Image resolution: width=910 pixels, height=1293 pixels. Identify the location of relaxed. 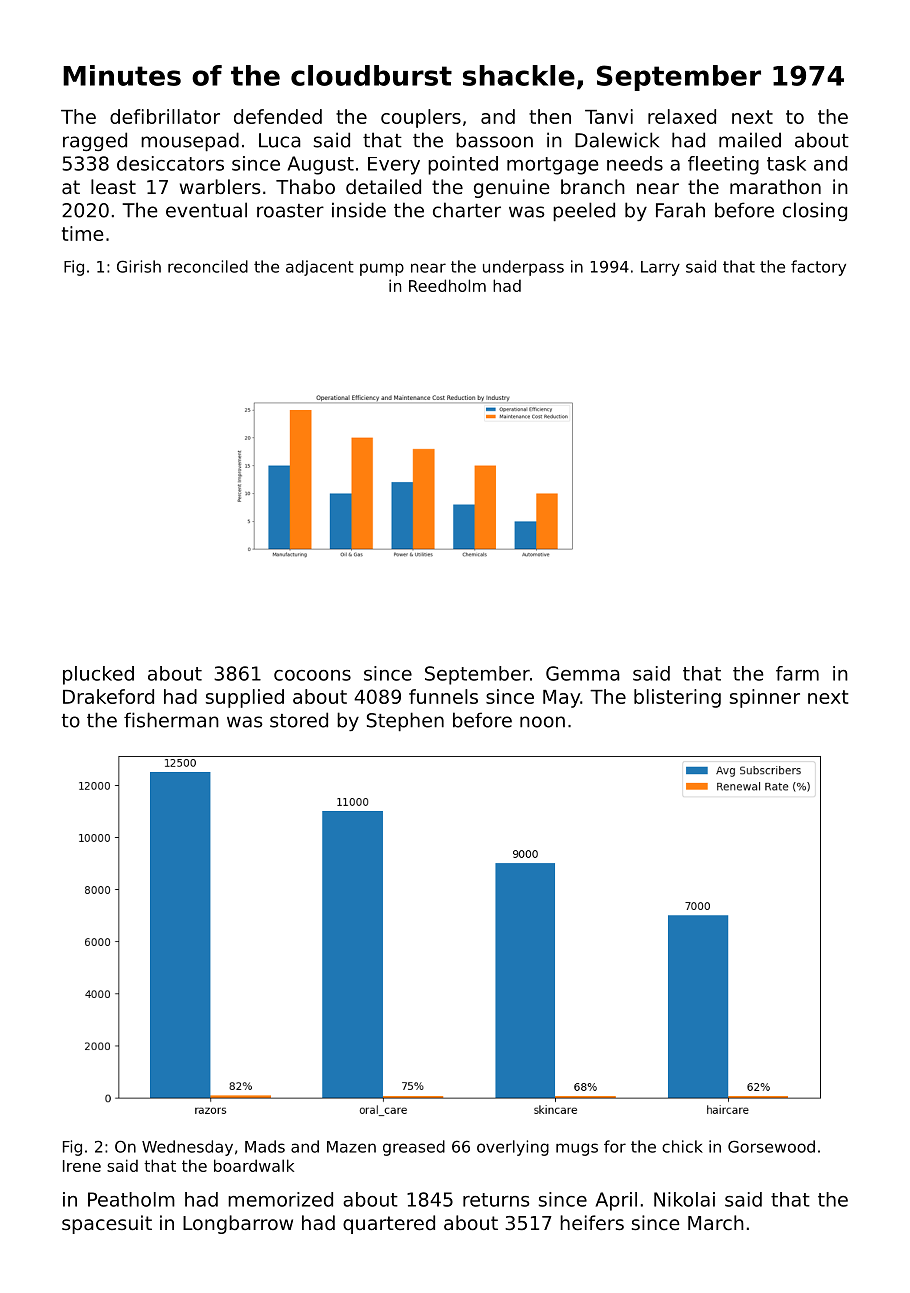
(682, 116).
